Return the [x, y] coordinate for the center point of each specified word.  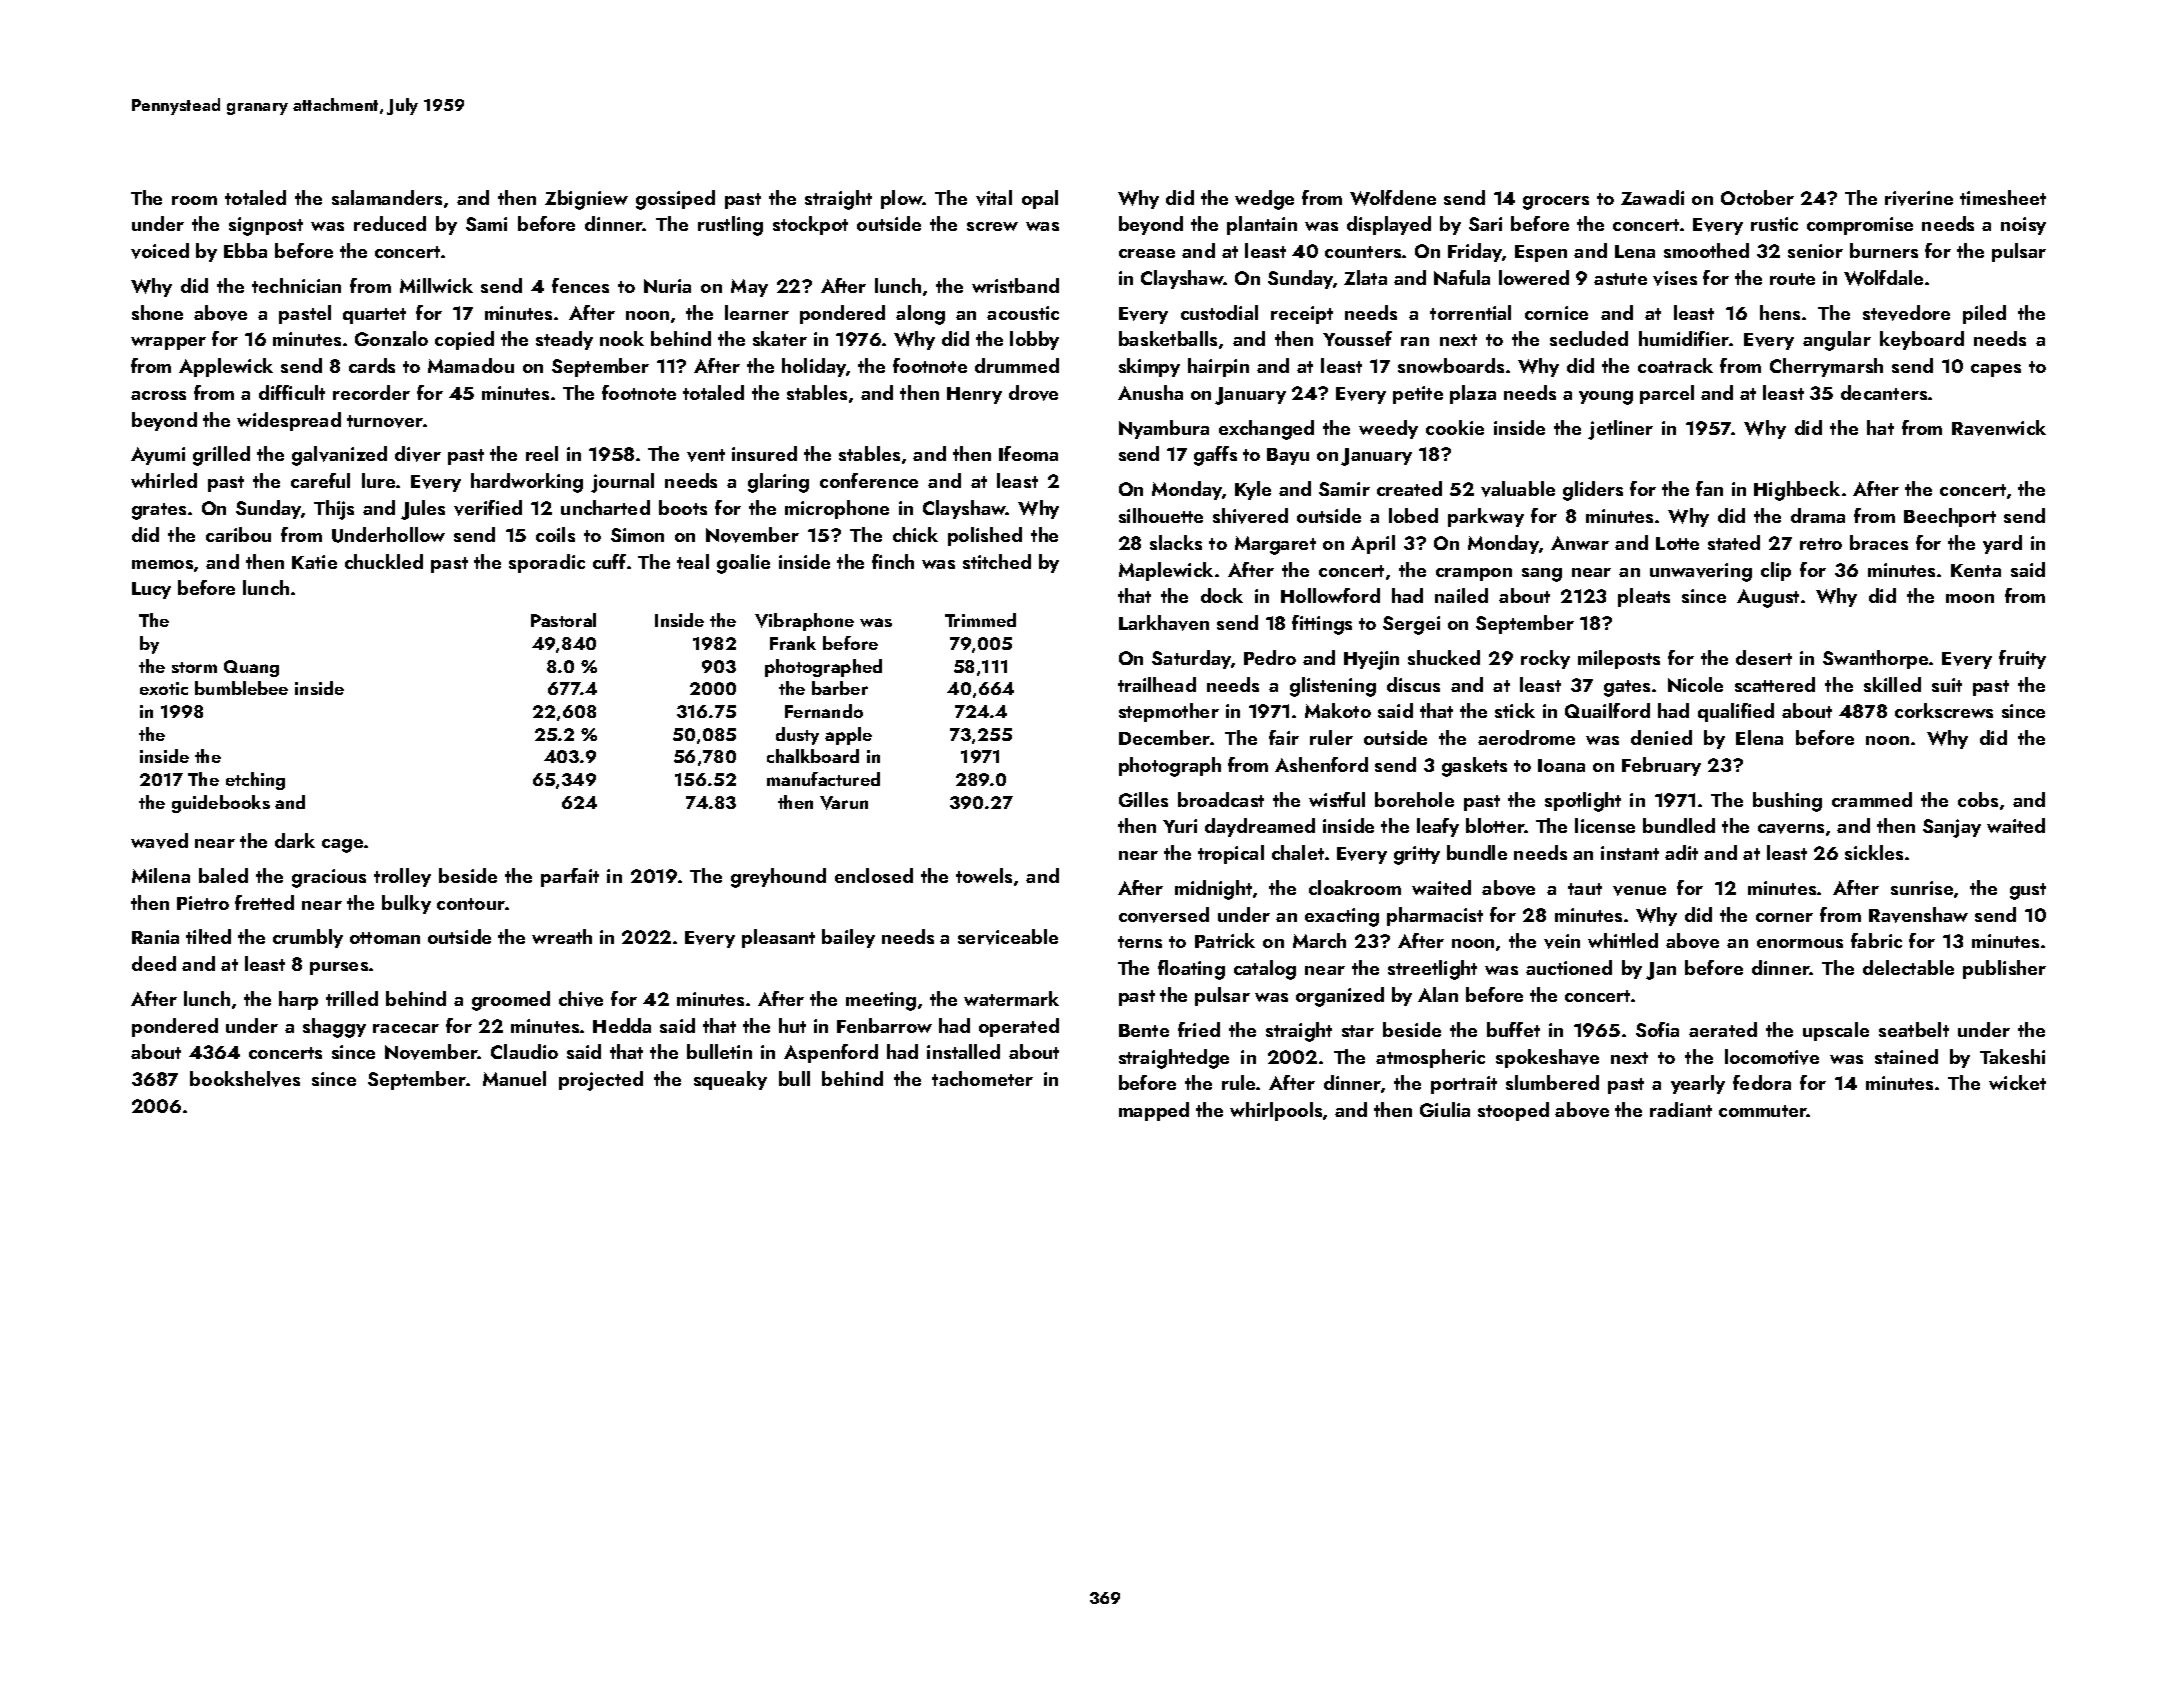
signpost [266, 226]
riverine [1919, 198]
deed [154, 963]
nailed [1461, 595]
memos [162, 564]
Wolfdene [1393, 198]
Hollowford [1330, 595]
